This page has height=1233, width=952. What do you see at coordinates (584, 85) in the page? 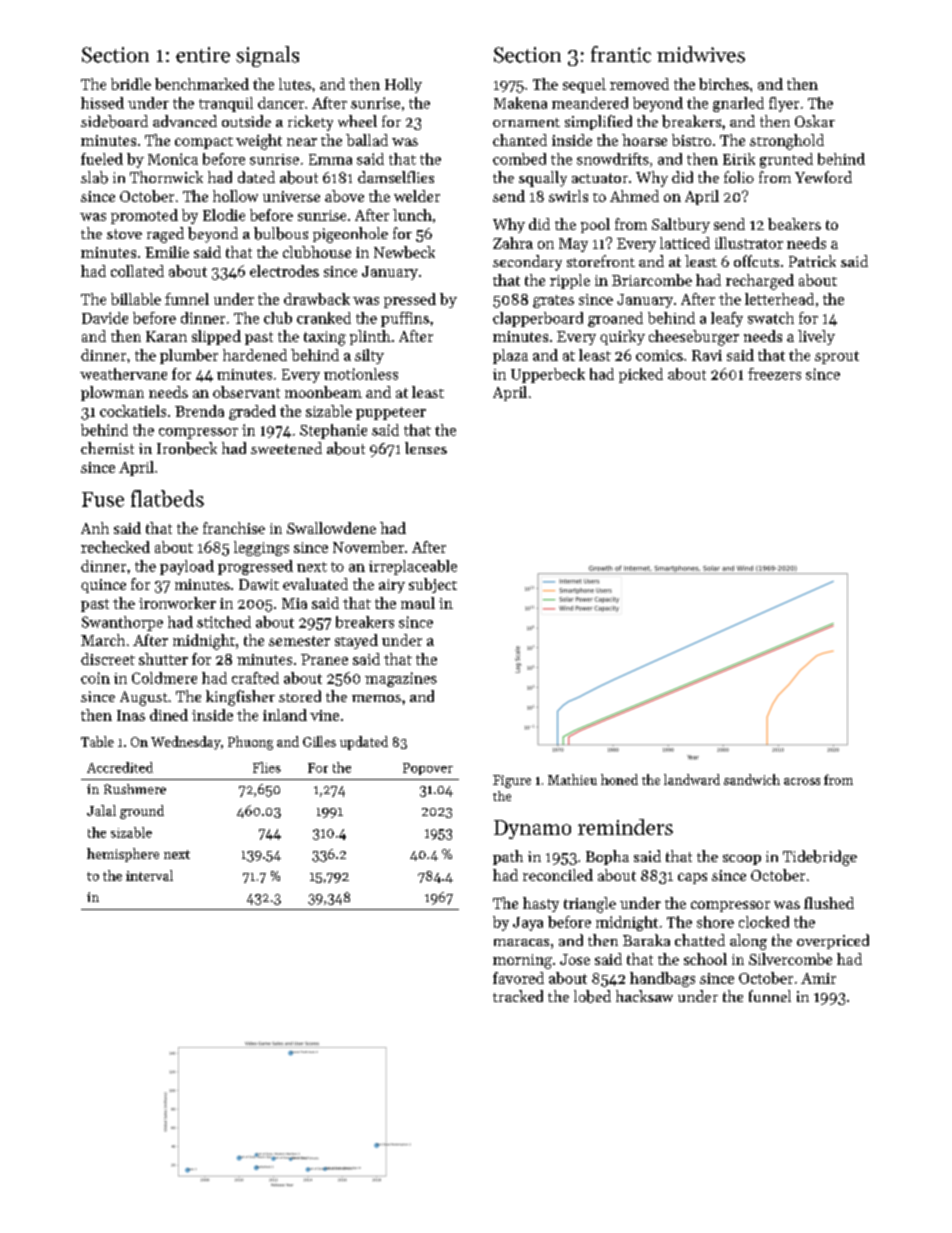
I see `sequel` at bounding box center [584, 85].
